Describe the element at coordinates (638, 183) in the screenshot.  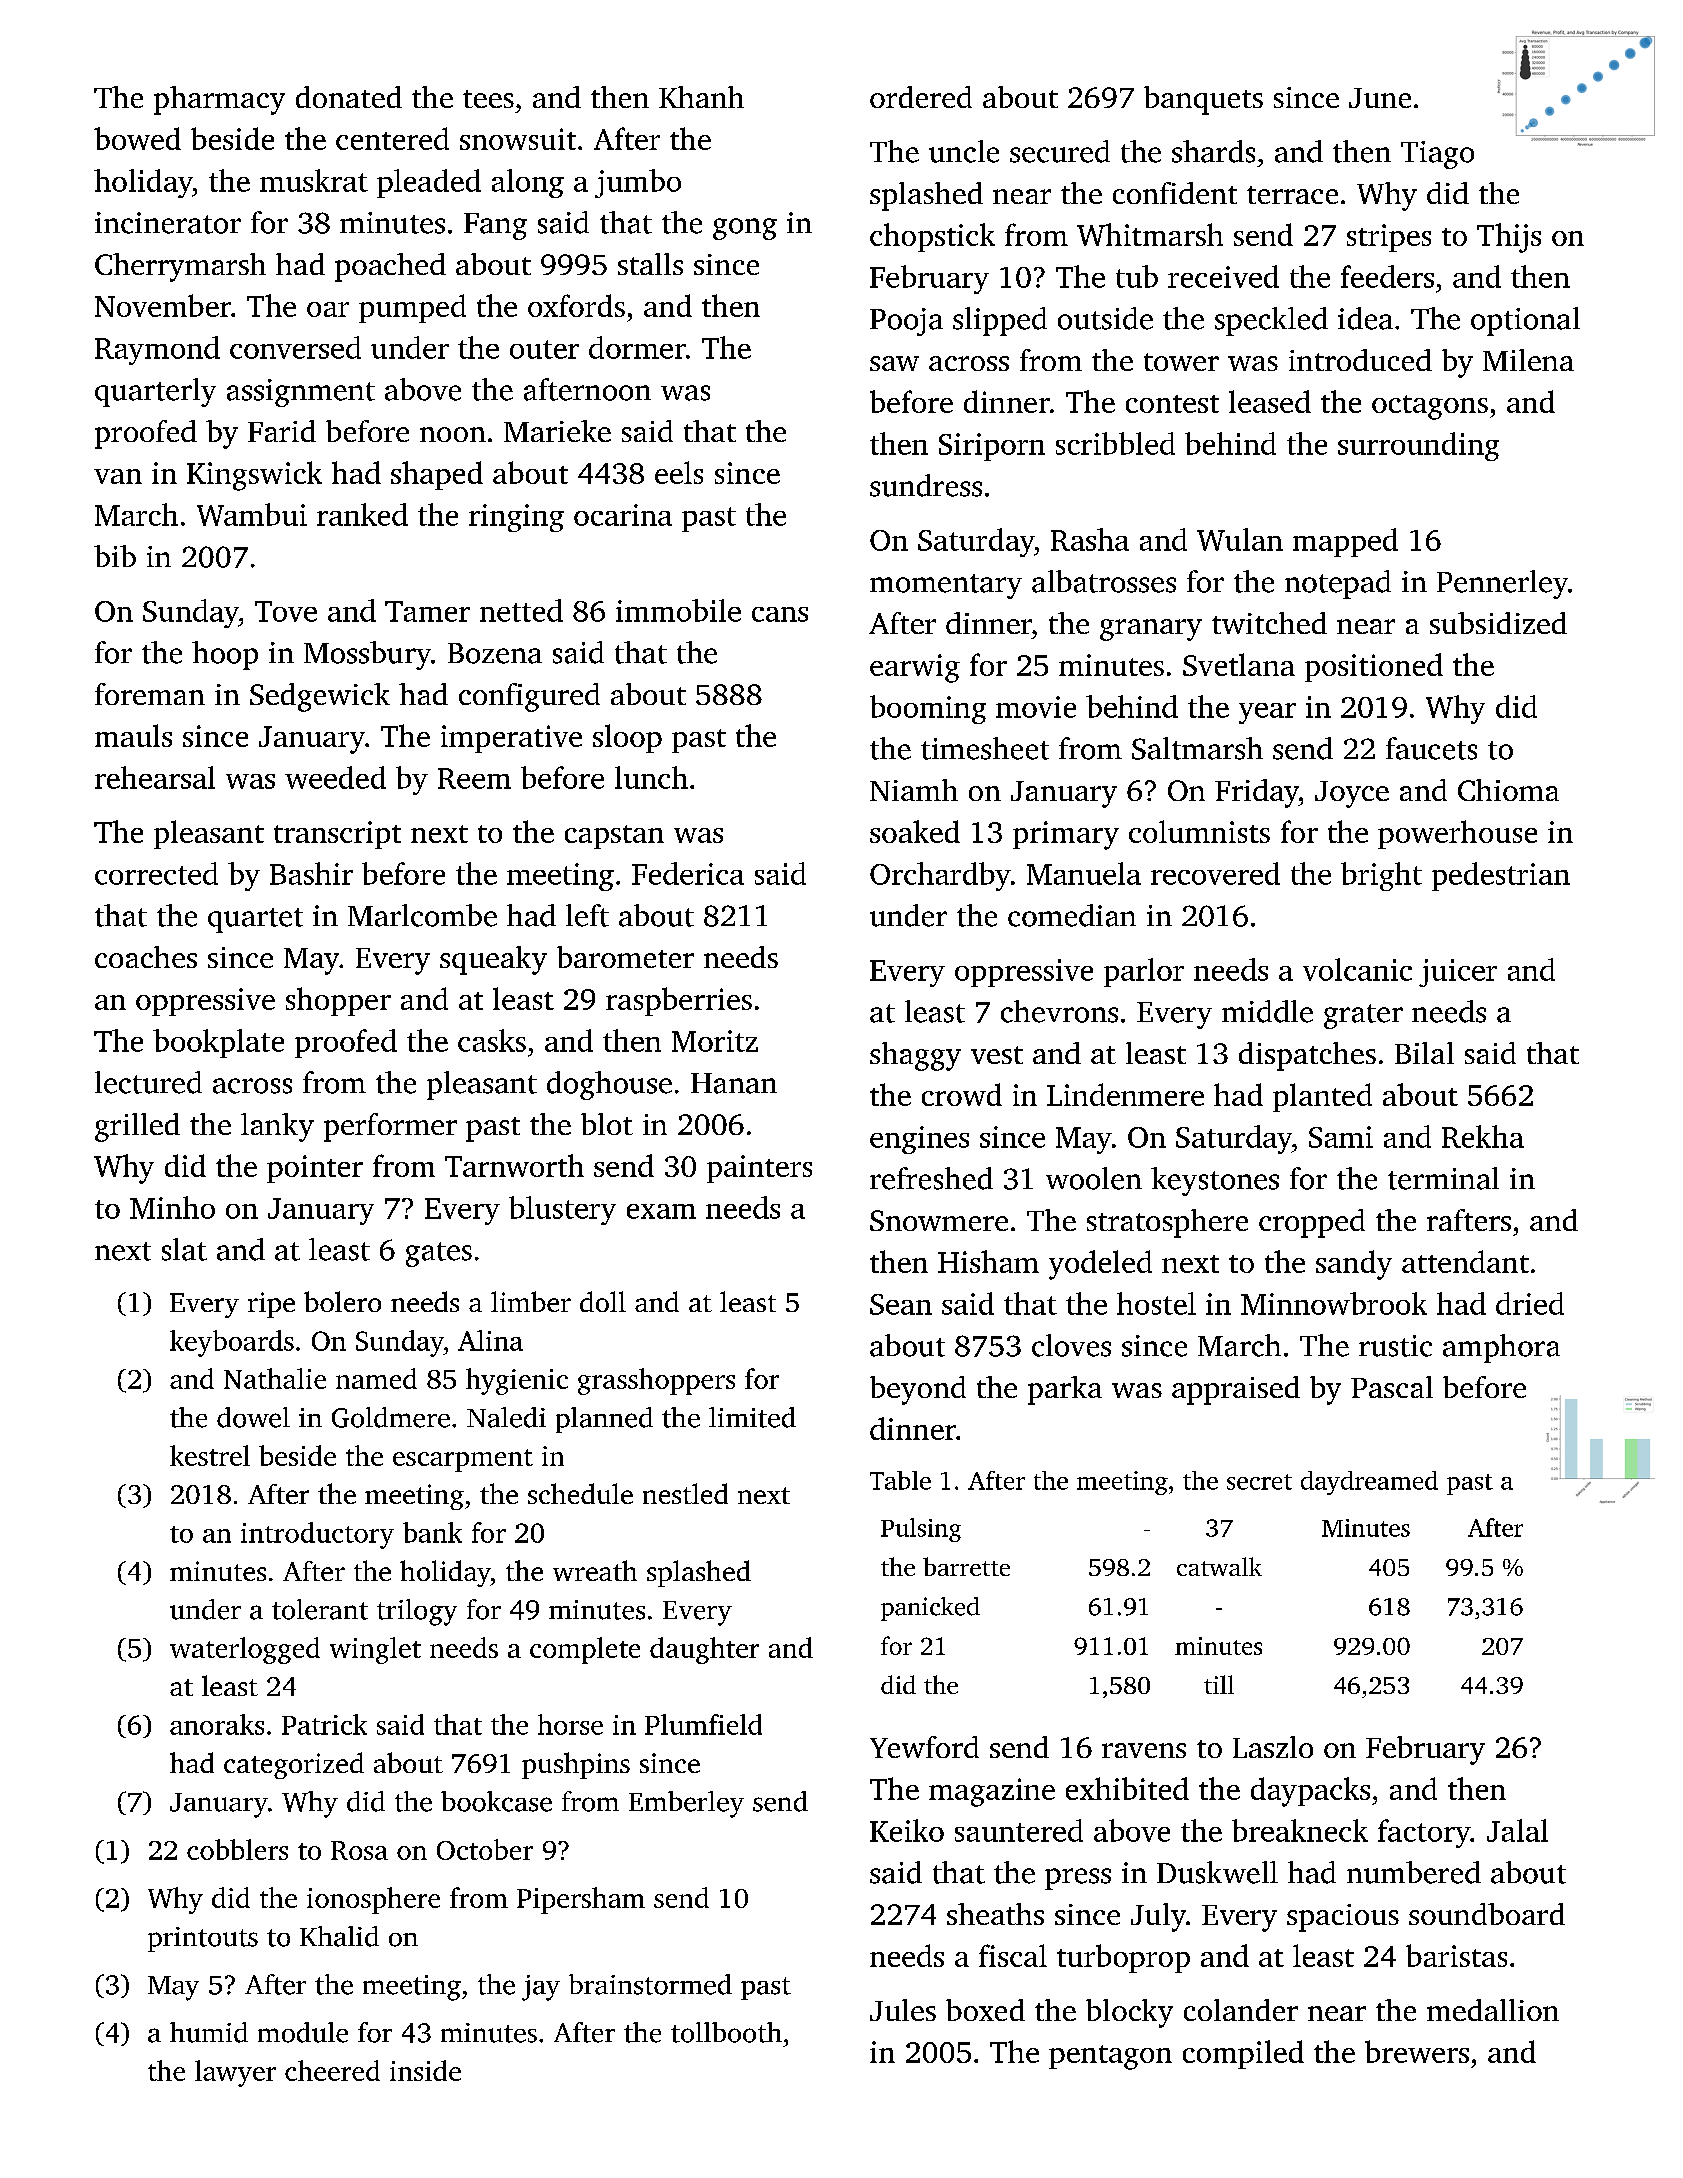
I see `jumbo` at that location.
